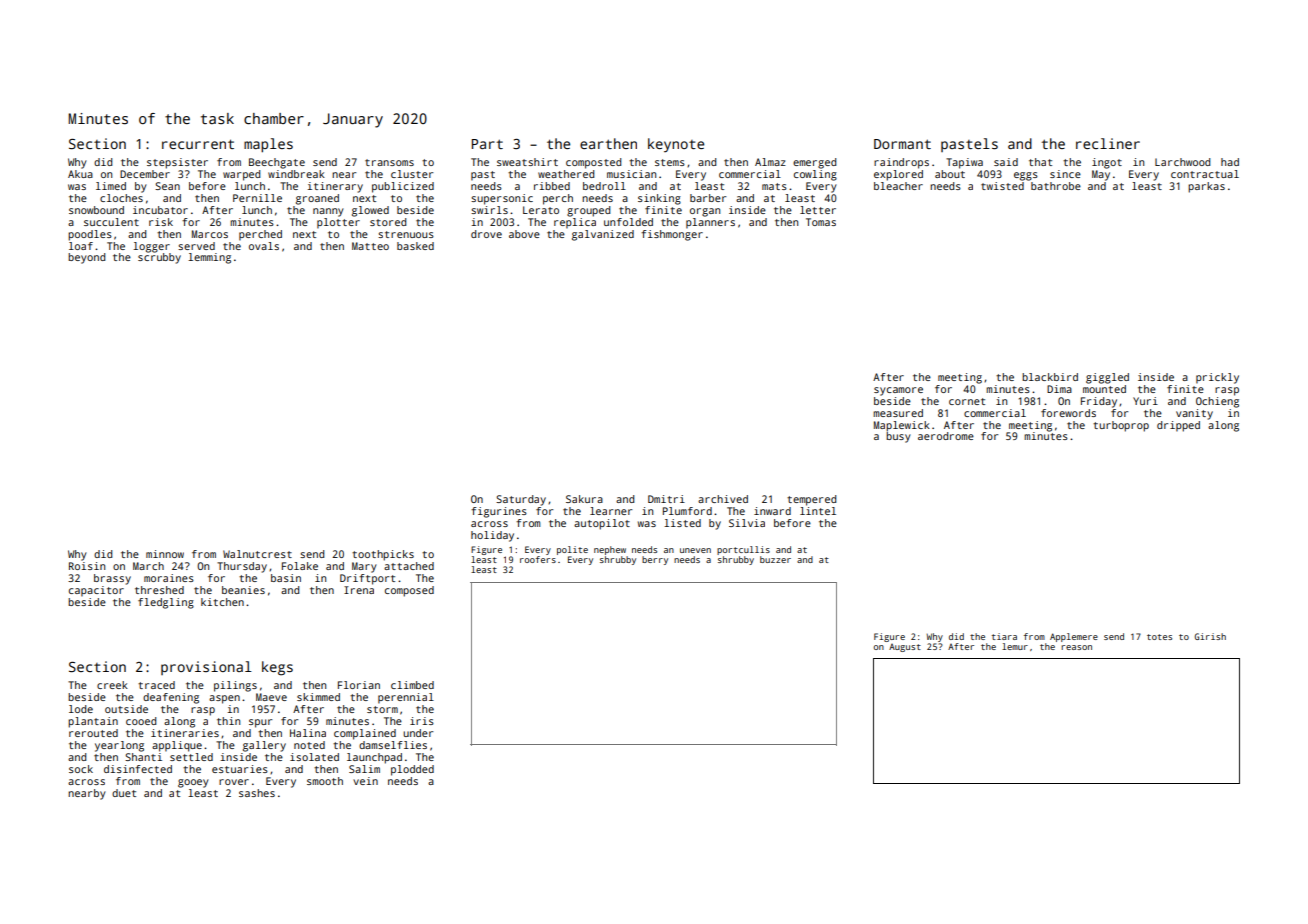 This page has height=924, width=1308. Describe the element at coordinates (277, 668) in the page. I see `kegs` at that location.
